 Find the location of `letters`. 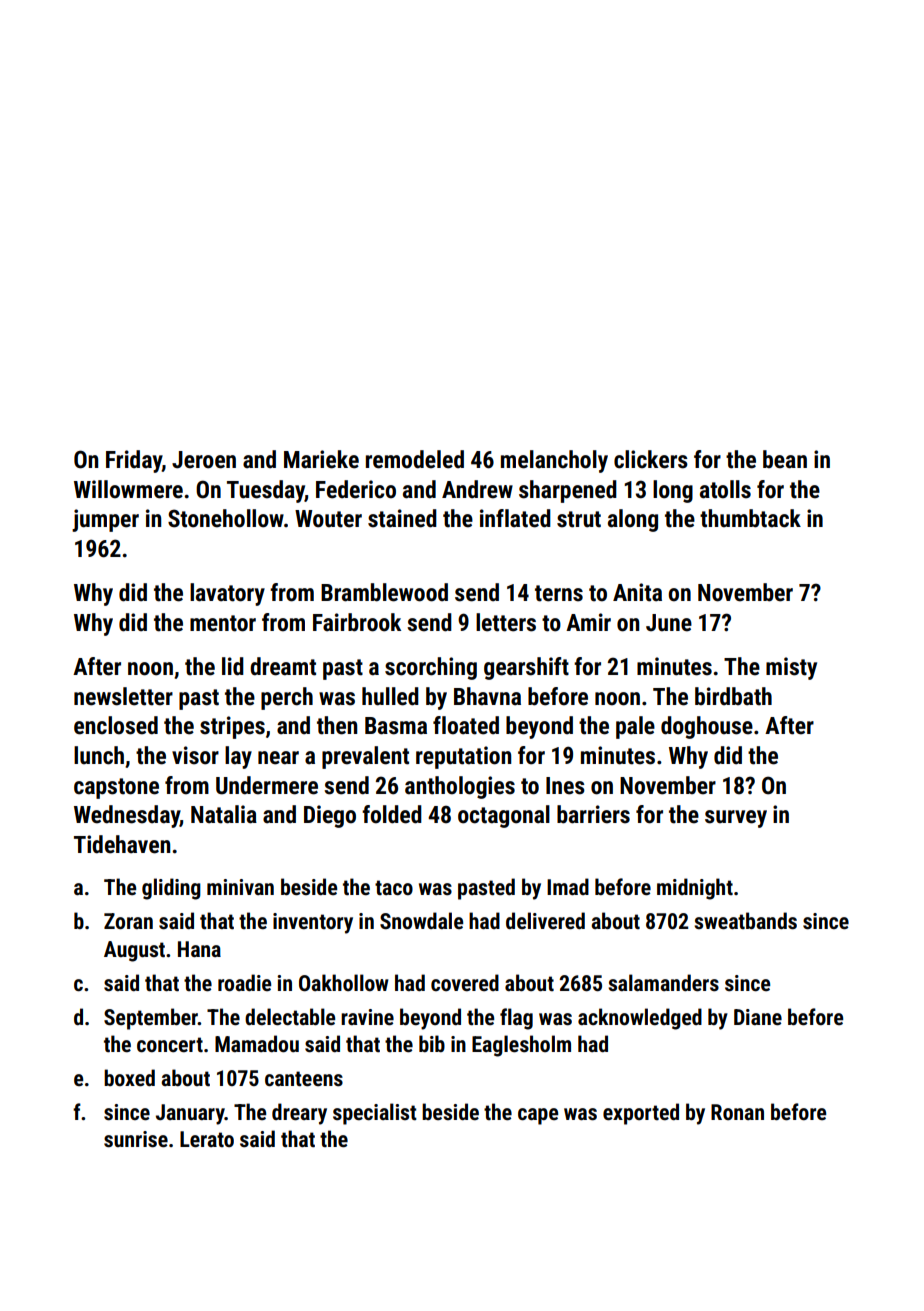

letters is located at coordinates (506, 622).
